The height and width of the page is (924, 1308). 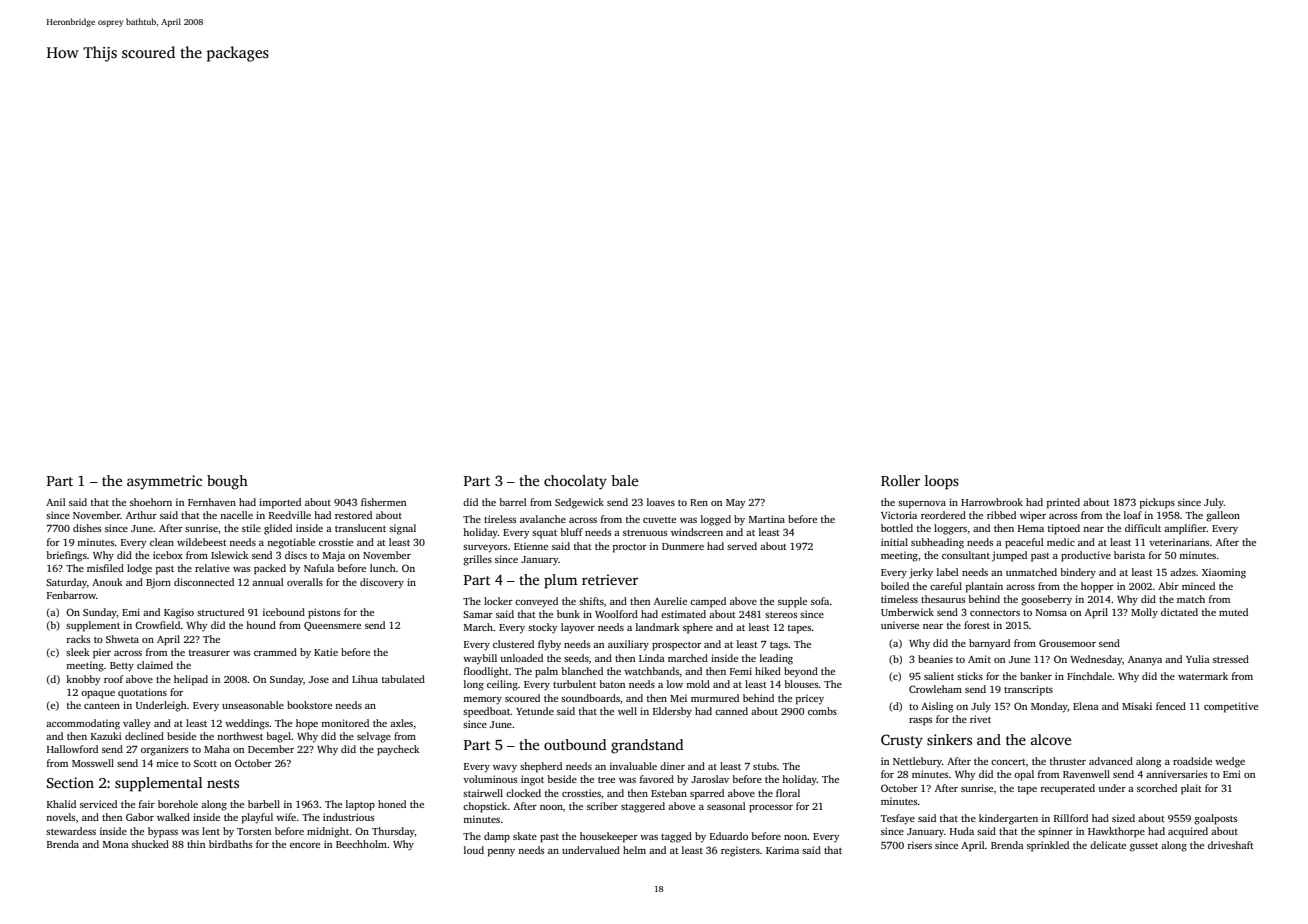 What do you see at coordinates (1033, 516) in the page?
I see `wiper` at bounding box center [1033, 516].
